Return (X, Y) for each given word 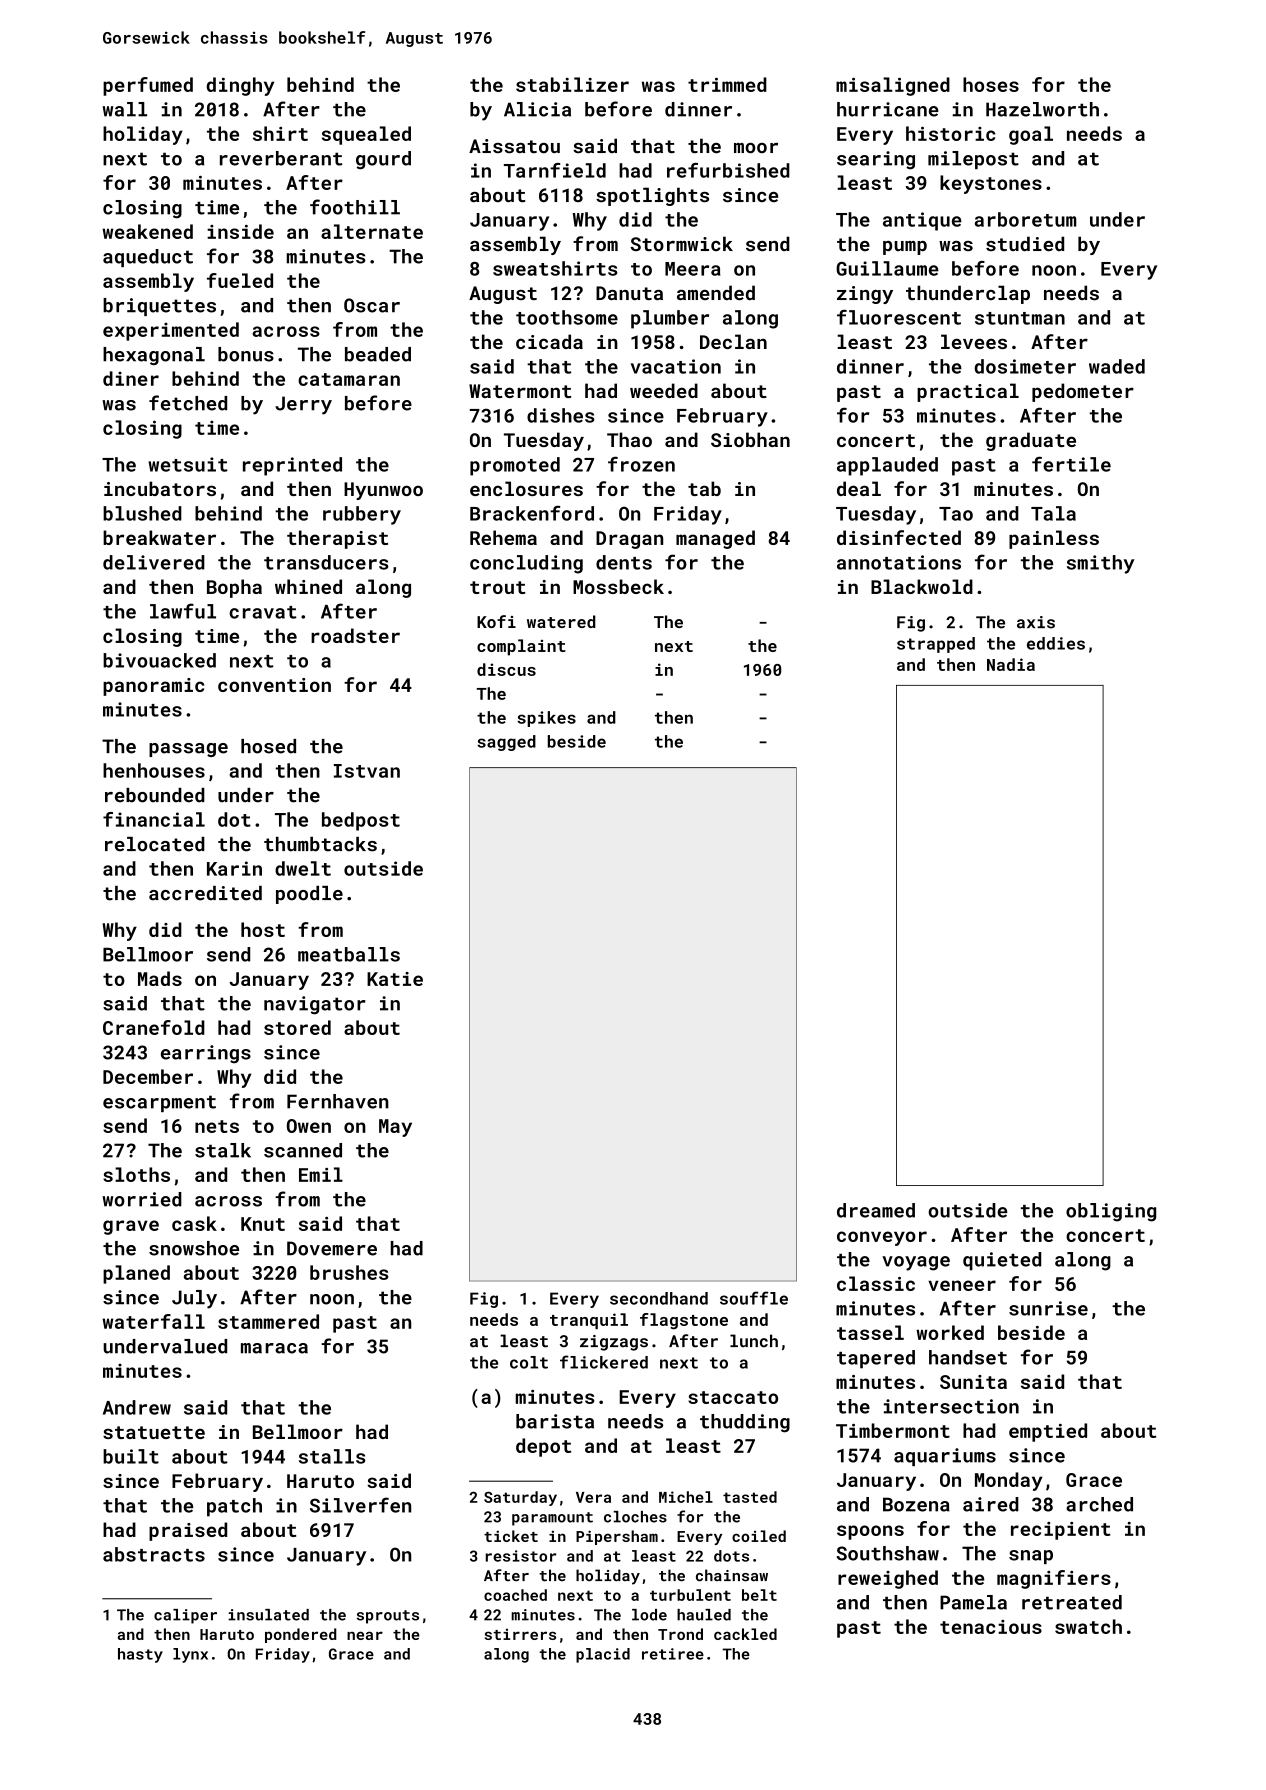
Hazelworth (1042, 109)
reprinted (292, 466)
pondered (301, 1635)
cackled (745, 1634)
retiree (673, 1654)
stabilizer (572, 84)
